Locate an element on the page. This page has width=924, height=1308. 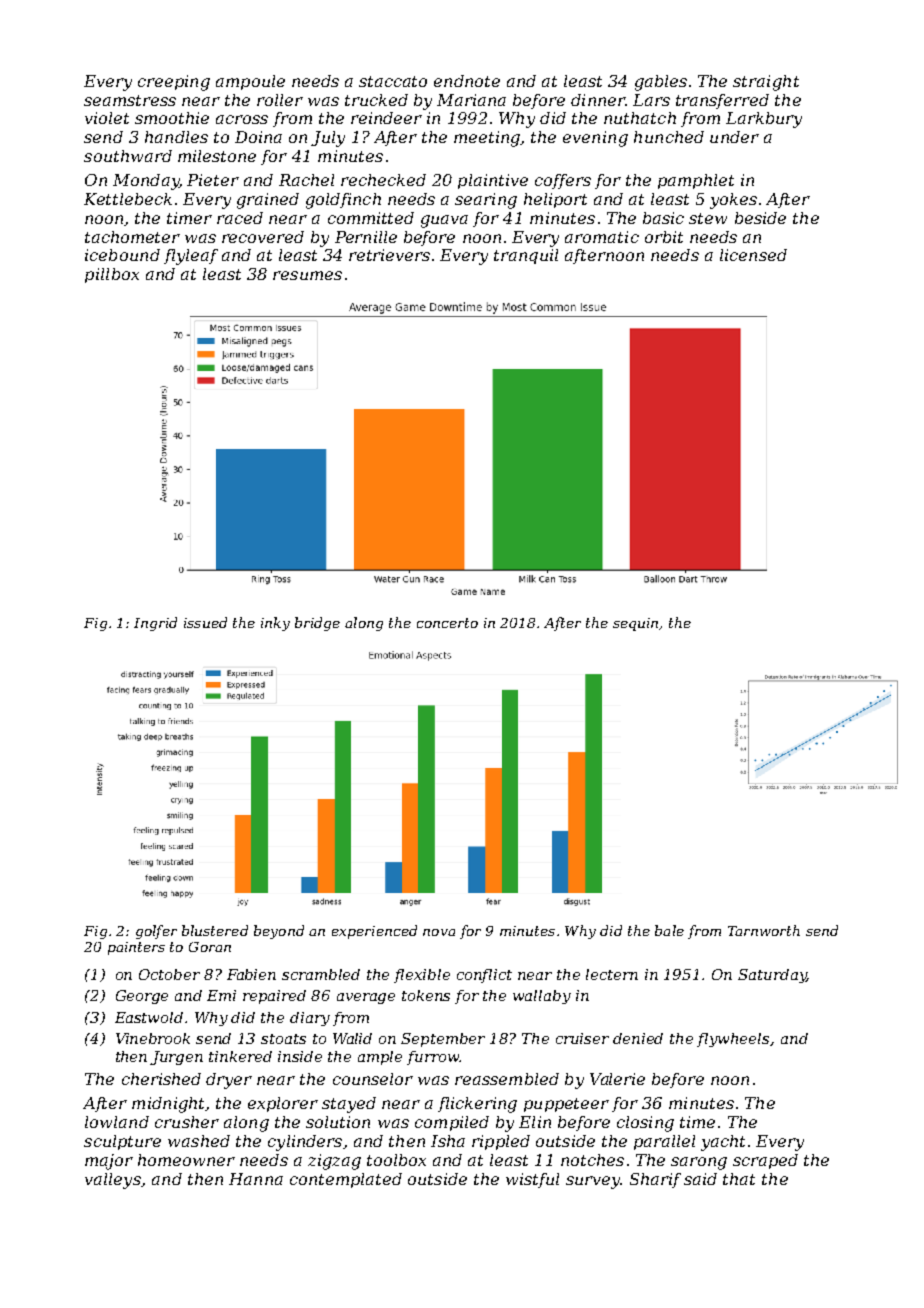
grained is located at coordinates (268, 201).
